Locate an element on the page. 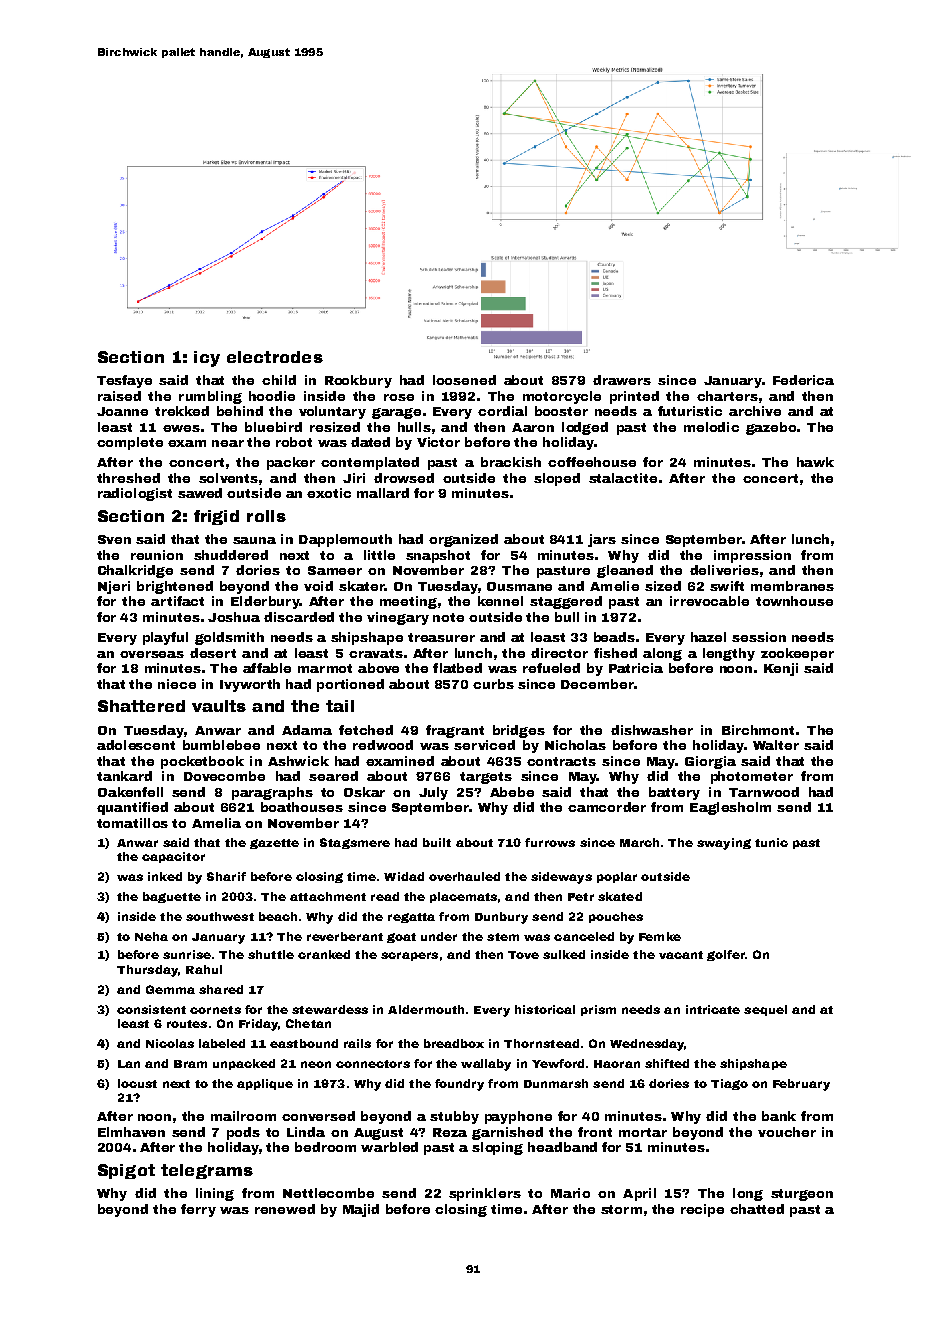  Sharif is located at coordinates (226, 876).
